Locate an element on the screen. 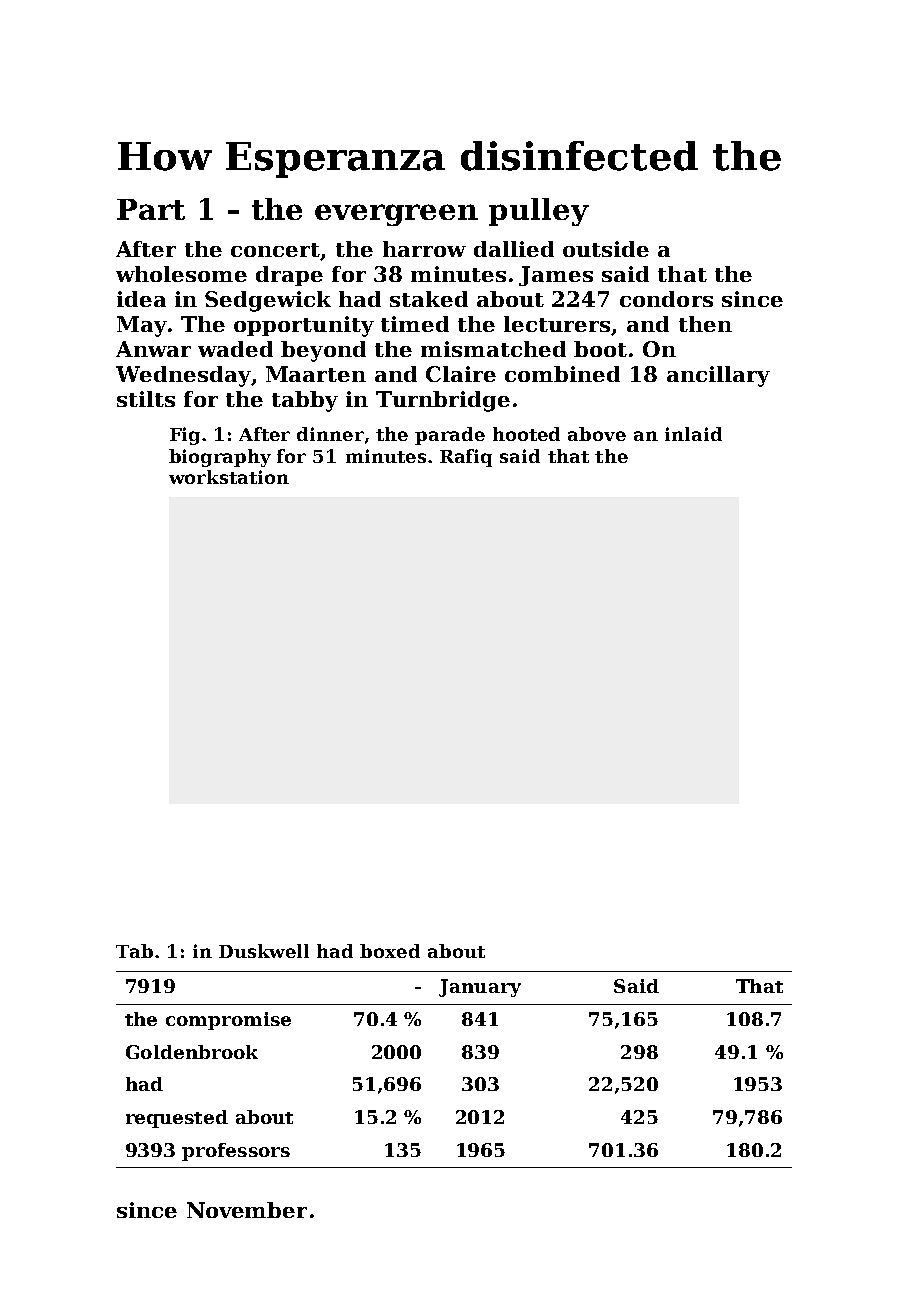  wholesome is located at coordinates (181, 274).
